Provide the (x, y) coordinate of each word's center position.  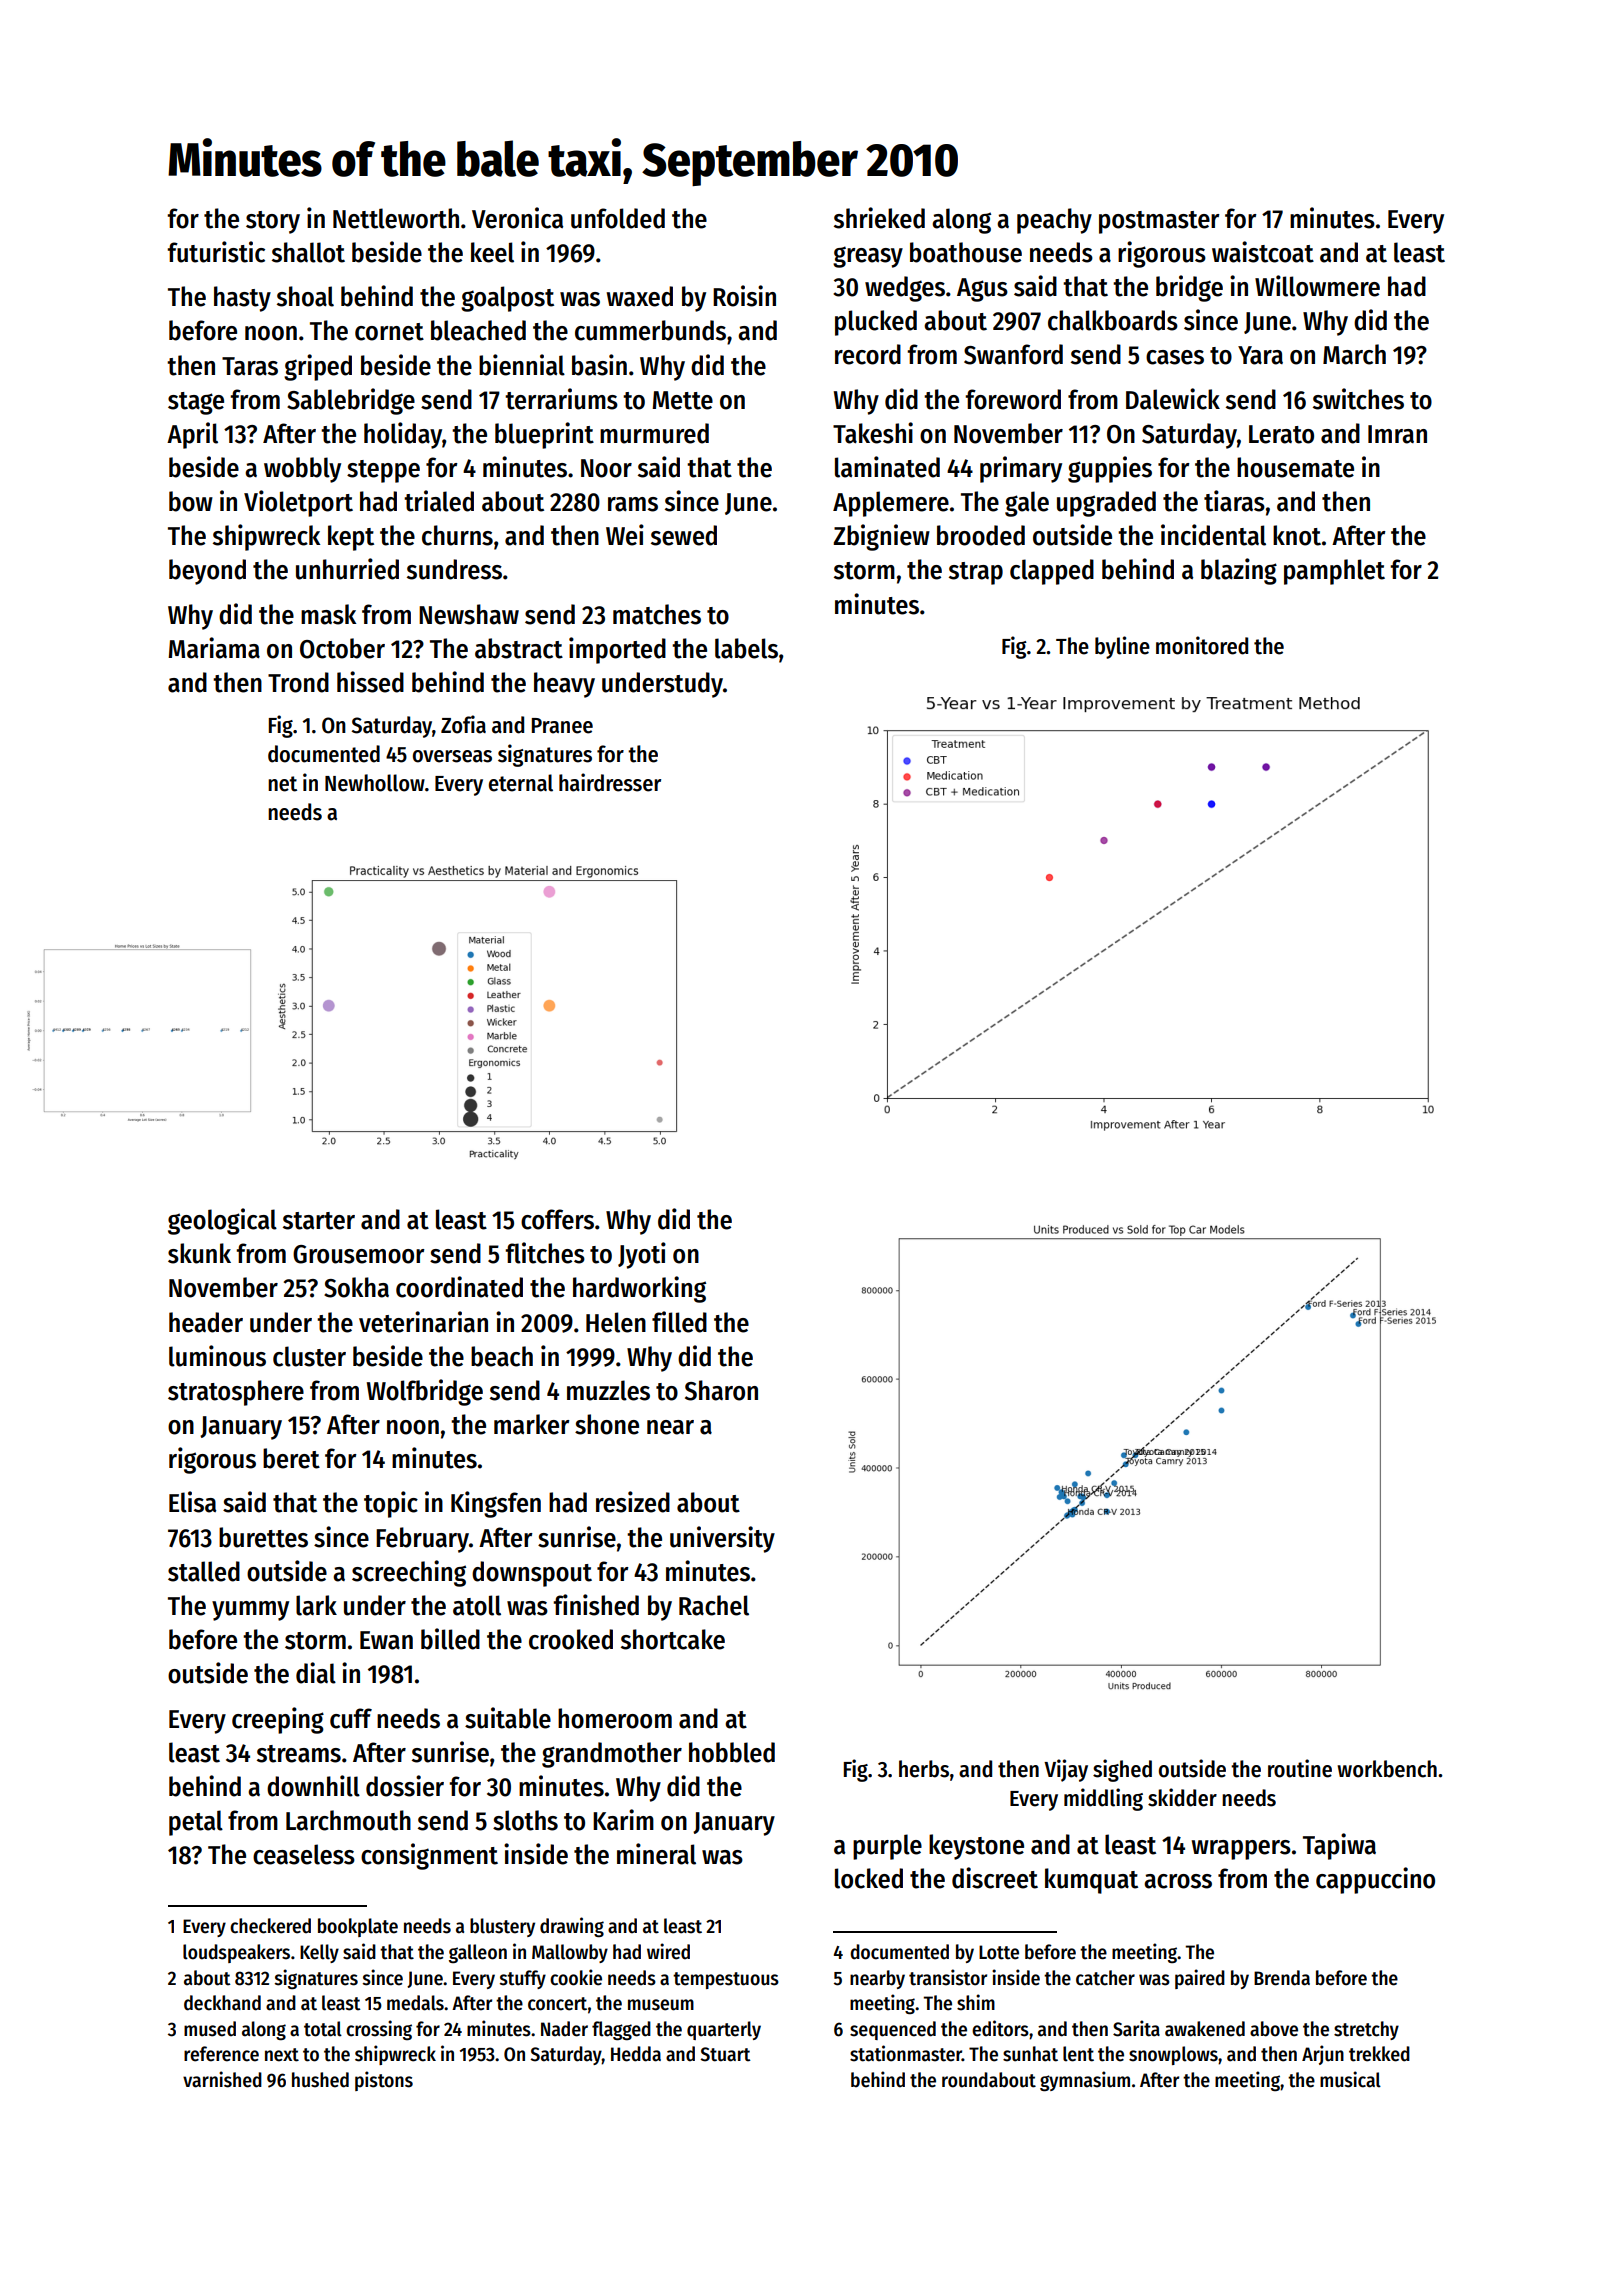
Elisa (192, 1502)
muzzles (608, 1390)
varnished (222, 2079)
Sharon (721, 1390)
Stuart (725, 2054)
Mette (682, 400)
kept (351, 538)
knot (1297, 535)
